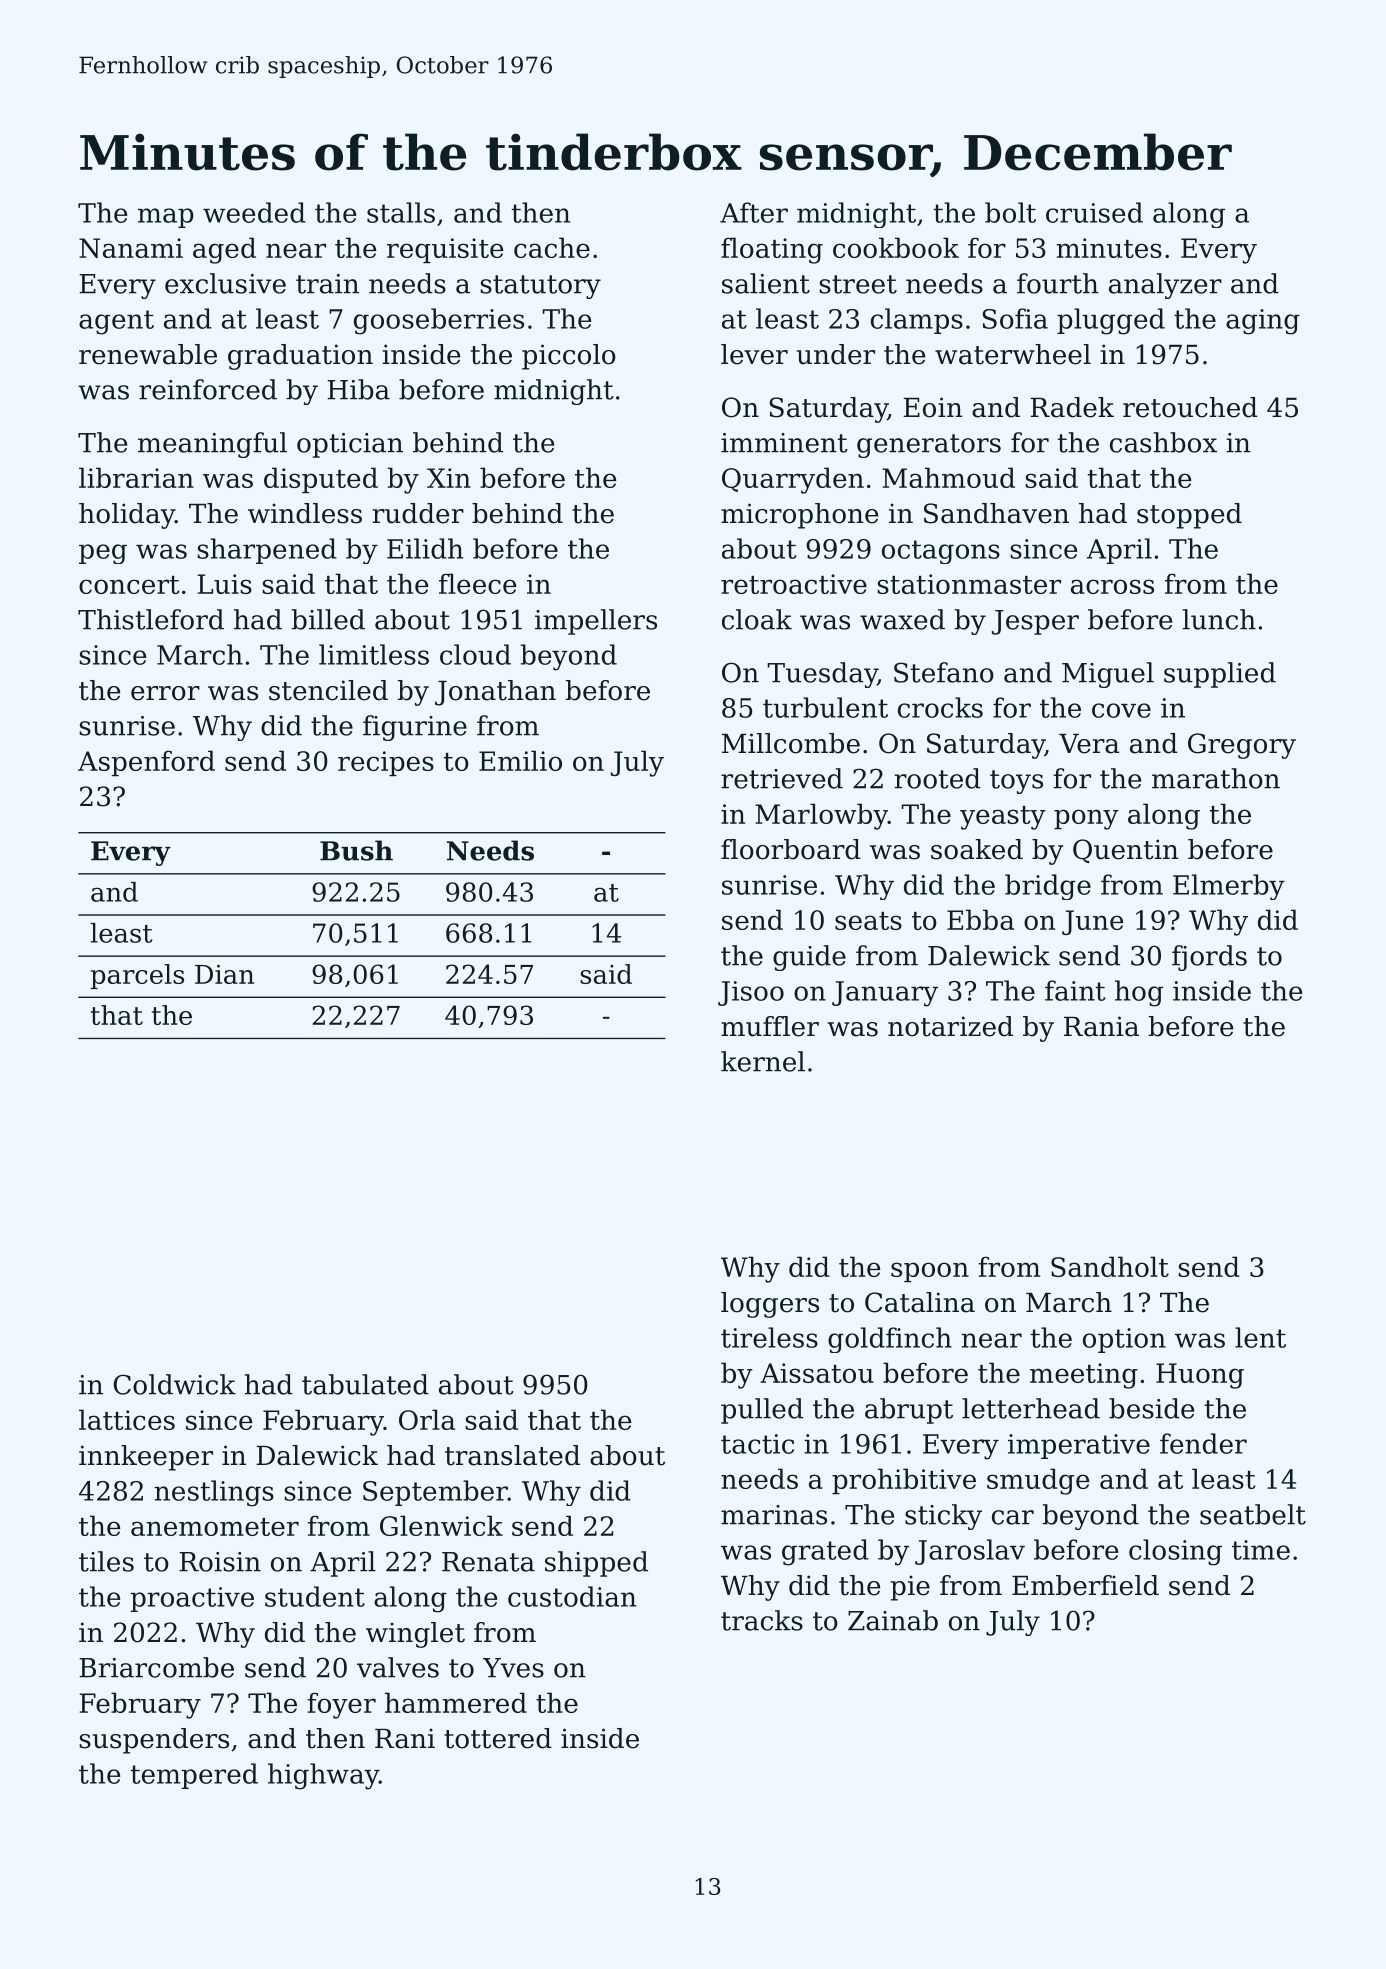 The height and width of the screenshot is (1969, 1386). I want to click on stalls, so click(401, 212).
